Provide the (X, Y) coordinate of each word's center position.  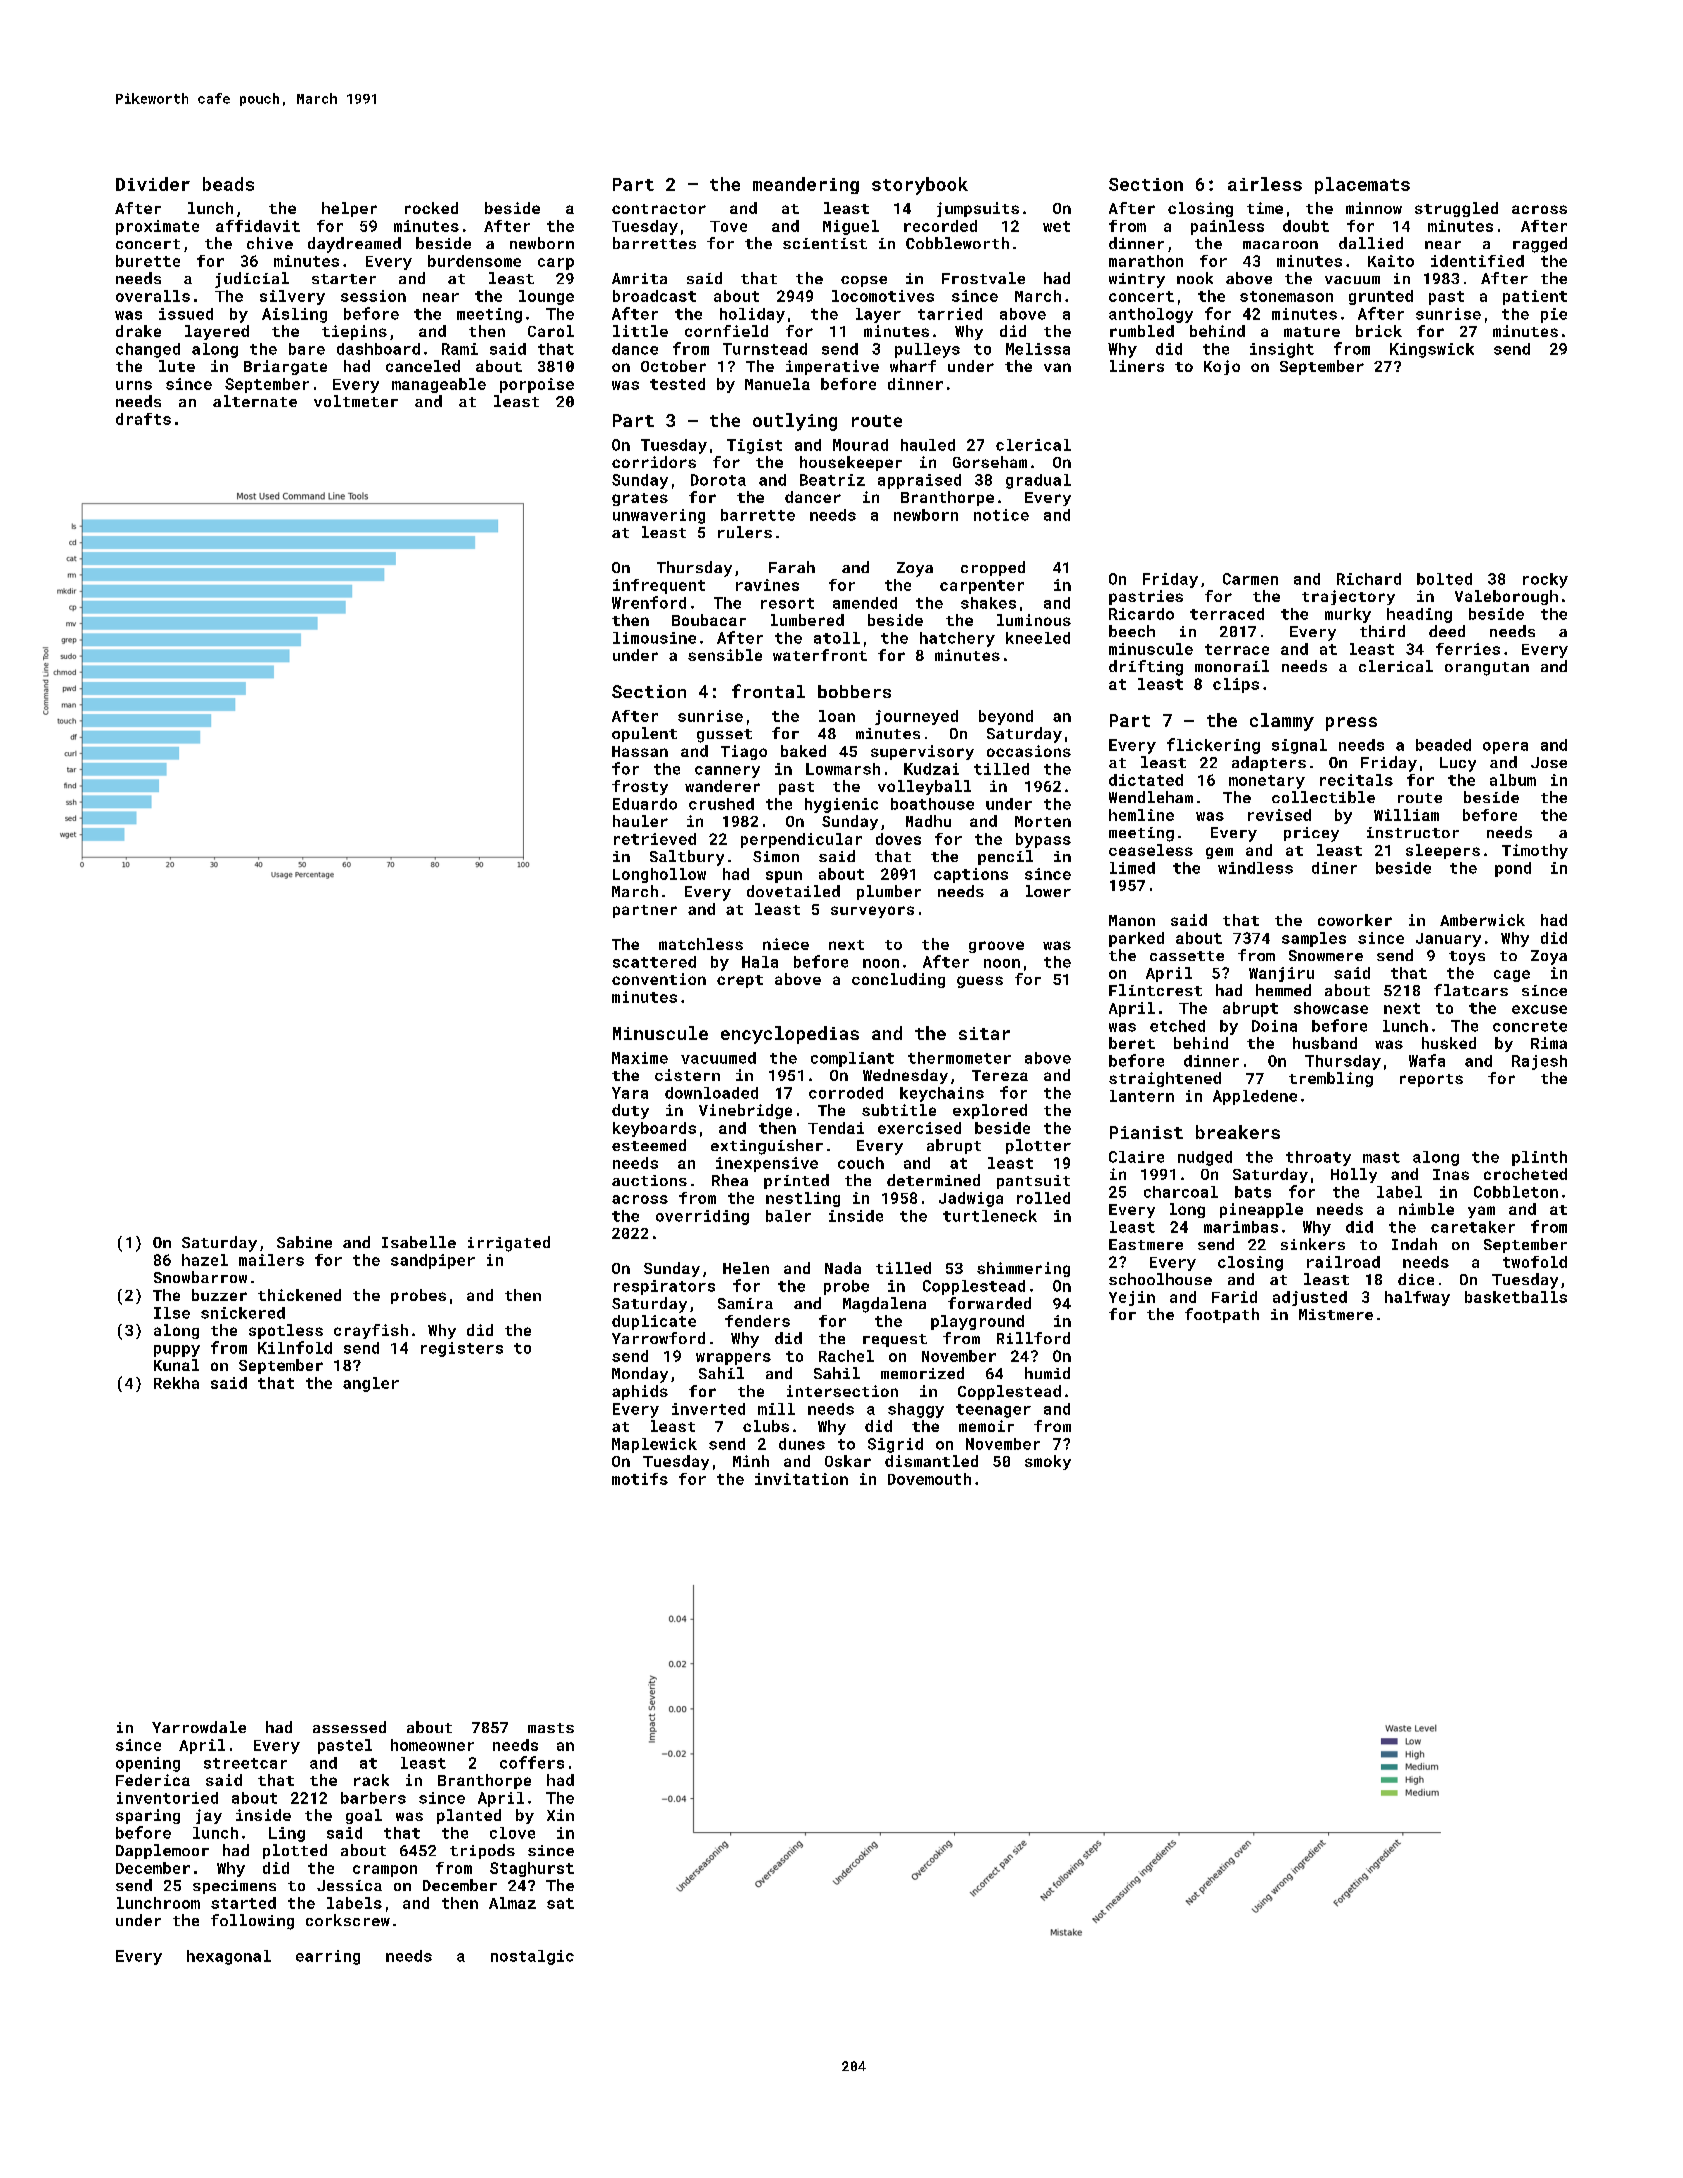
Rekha (176, 1383)
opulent (644, 734)
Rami (460, 349)
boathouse (932, 804)
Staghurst (532, 1869)
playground (977, 1322)
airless (1265, 184)
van (1057, 367)
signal (1299, 746)
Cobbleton (1516, 1192)
